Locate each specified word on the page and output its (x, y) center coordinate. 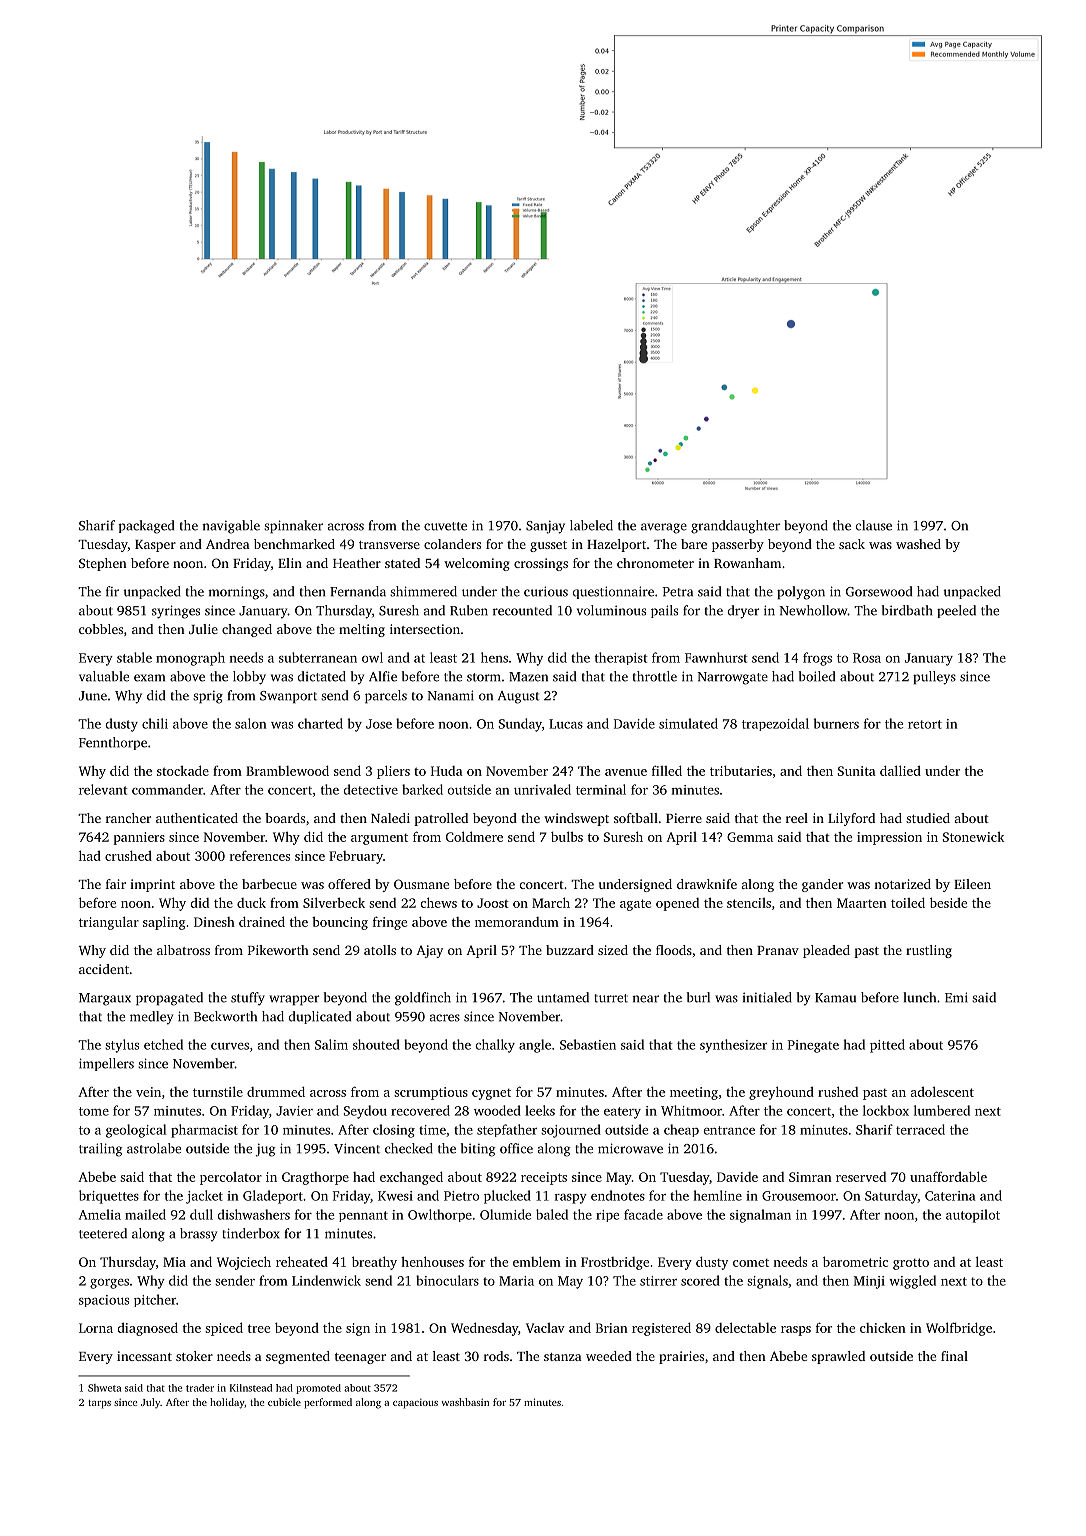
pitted (887, 1046)
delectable (745, 1327)
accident (104, 969)
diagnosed (147, 1329)
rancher (128, 818)
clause (874, 525)
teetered (103, 1233)
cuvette (445, 526)
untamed (563, 997)
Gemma (750, 837)
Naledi (390, 818)
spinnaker (293, 526)
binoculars (447, 1280)
